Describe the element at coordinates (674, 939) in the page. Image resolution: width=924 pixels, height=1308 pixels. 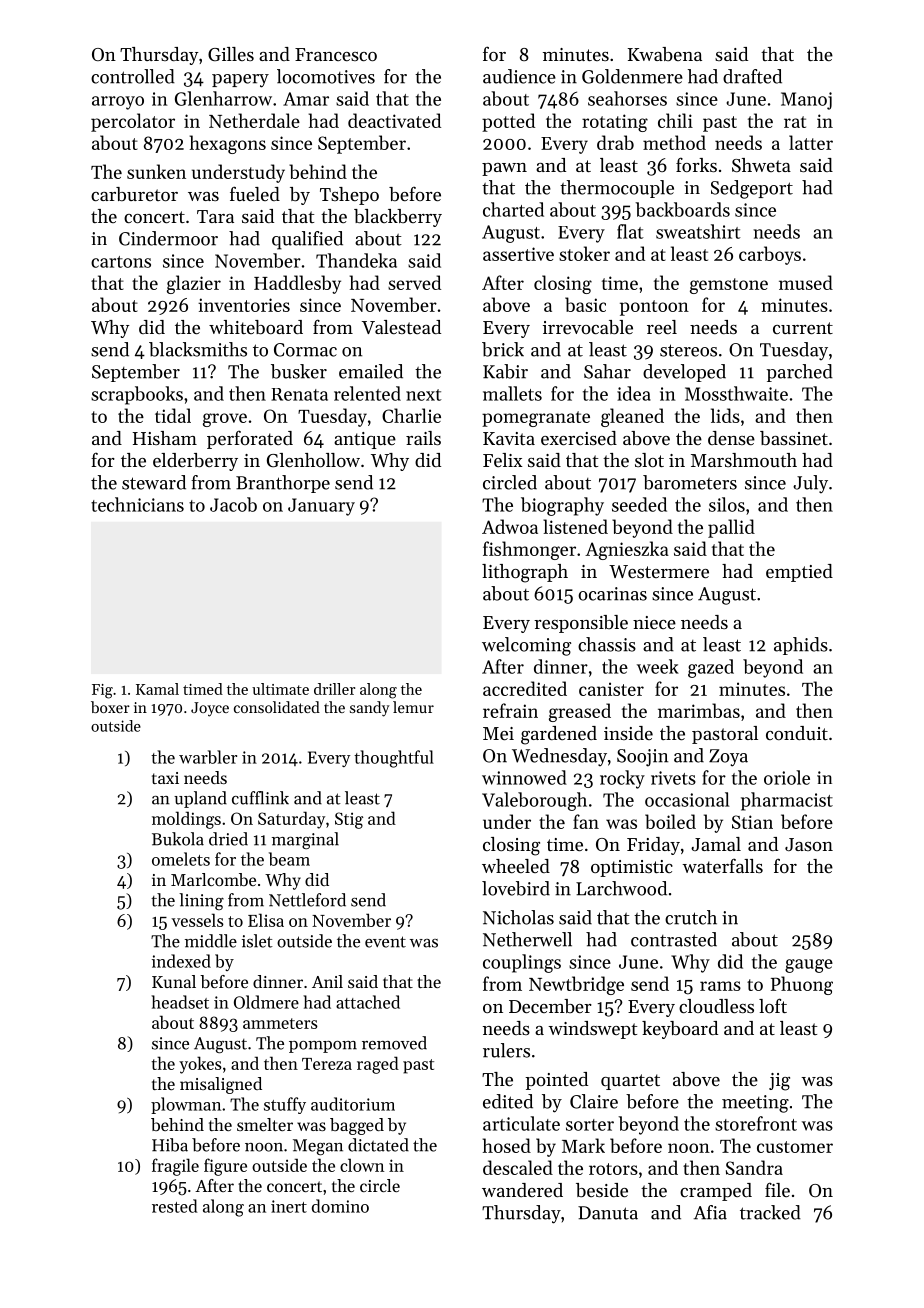
I see `contrasted` at that location.
